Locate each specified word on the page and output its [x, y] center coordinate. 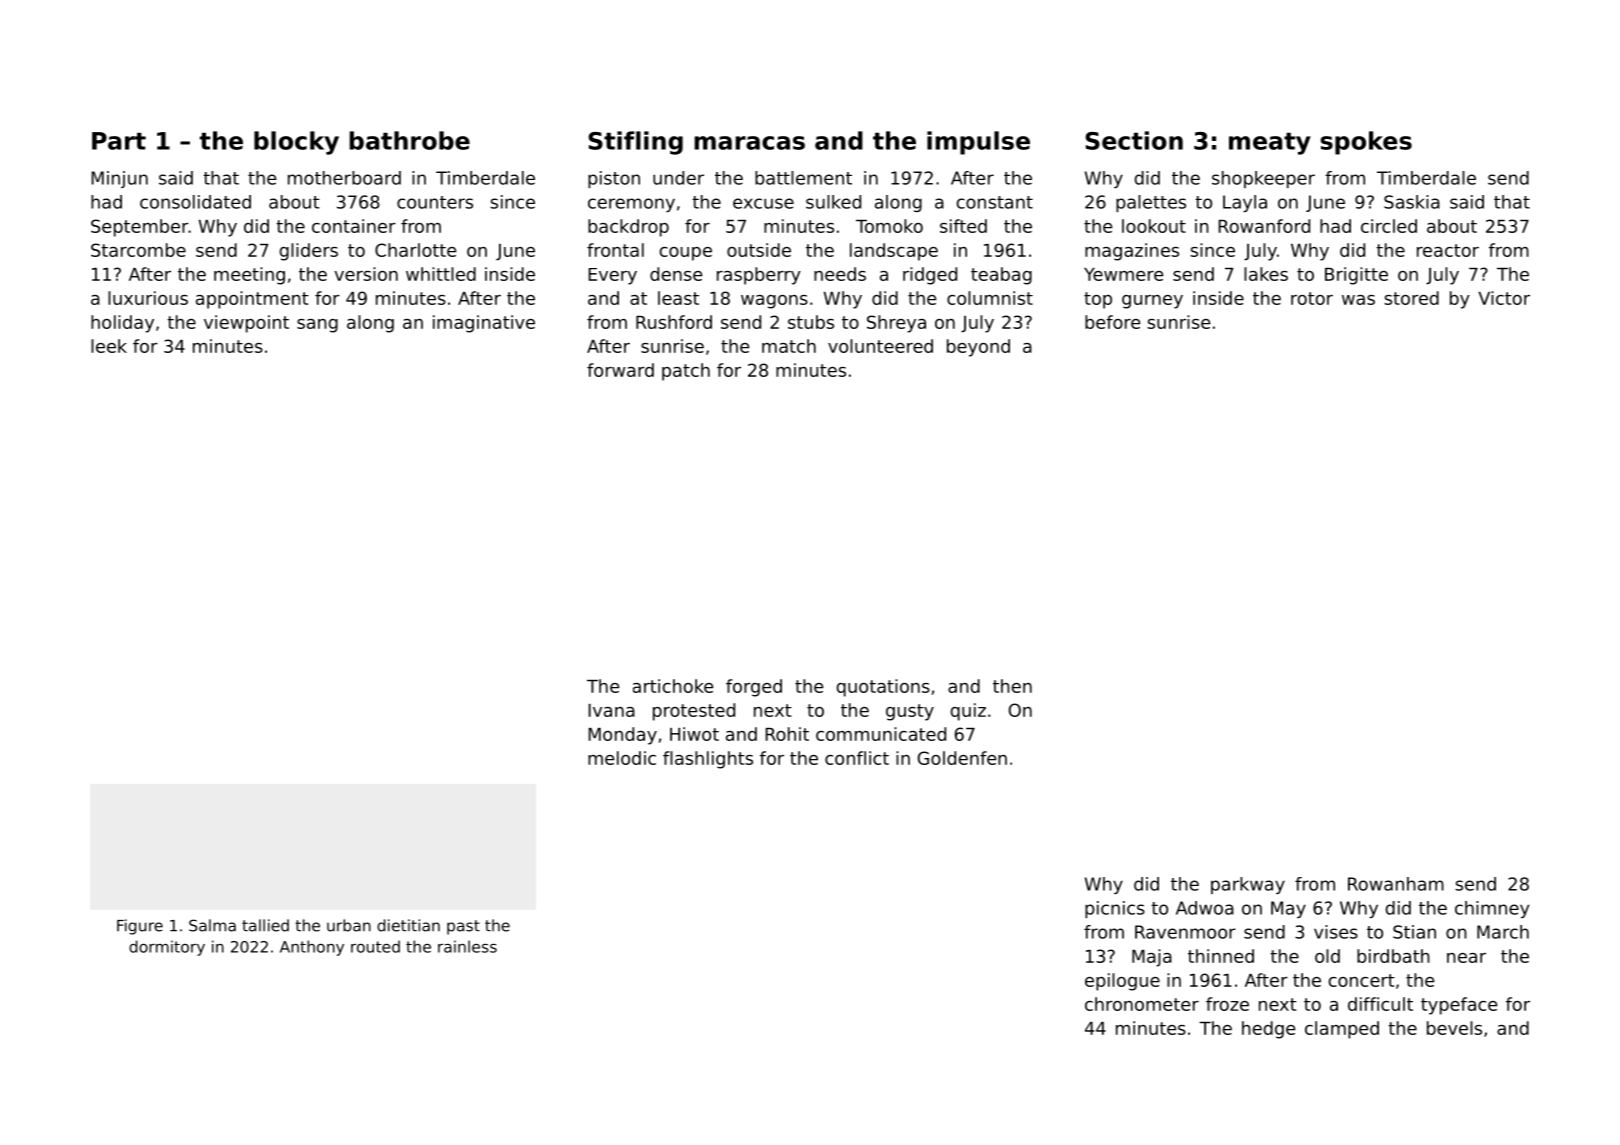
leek [109, 346]
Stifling [635, 143]
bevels [1454, 1028]
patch [686, 372]
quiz [968, 712]
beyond [978, 348]
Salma [212, 925]
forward [620, 370]
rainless [467, 946]
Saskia [1412, 202]
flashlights [708, 760]
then [1012, 686]
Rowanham [1396, 884]
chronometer [1142, 1004]
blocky [296, 143]
